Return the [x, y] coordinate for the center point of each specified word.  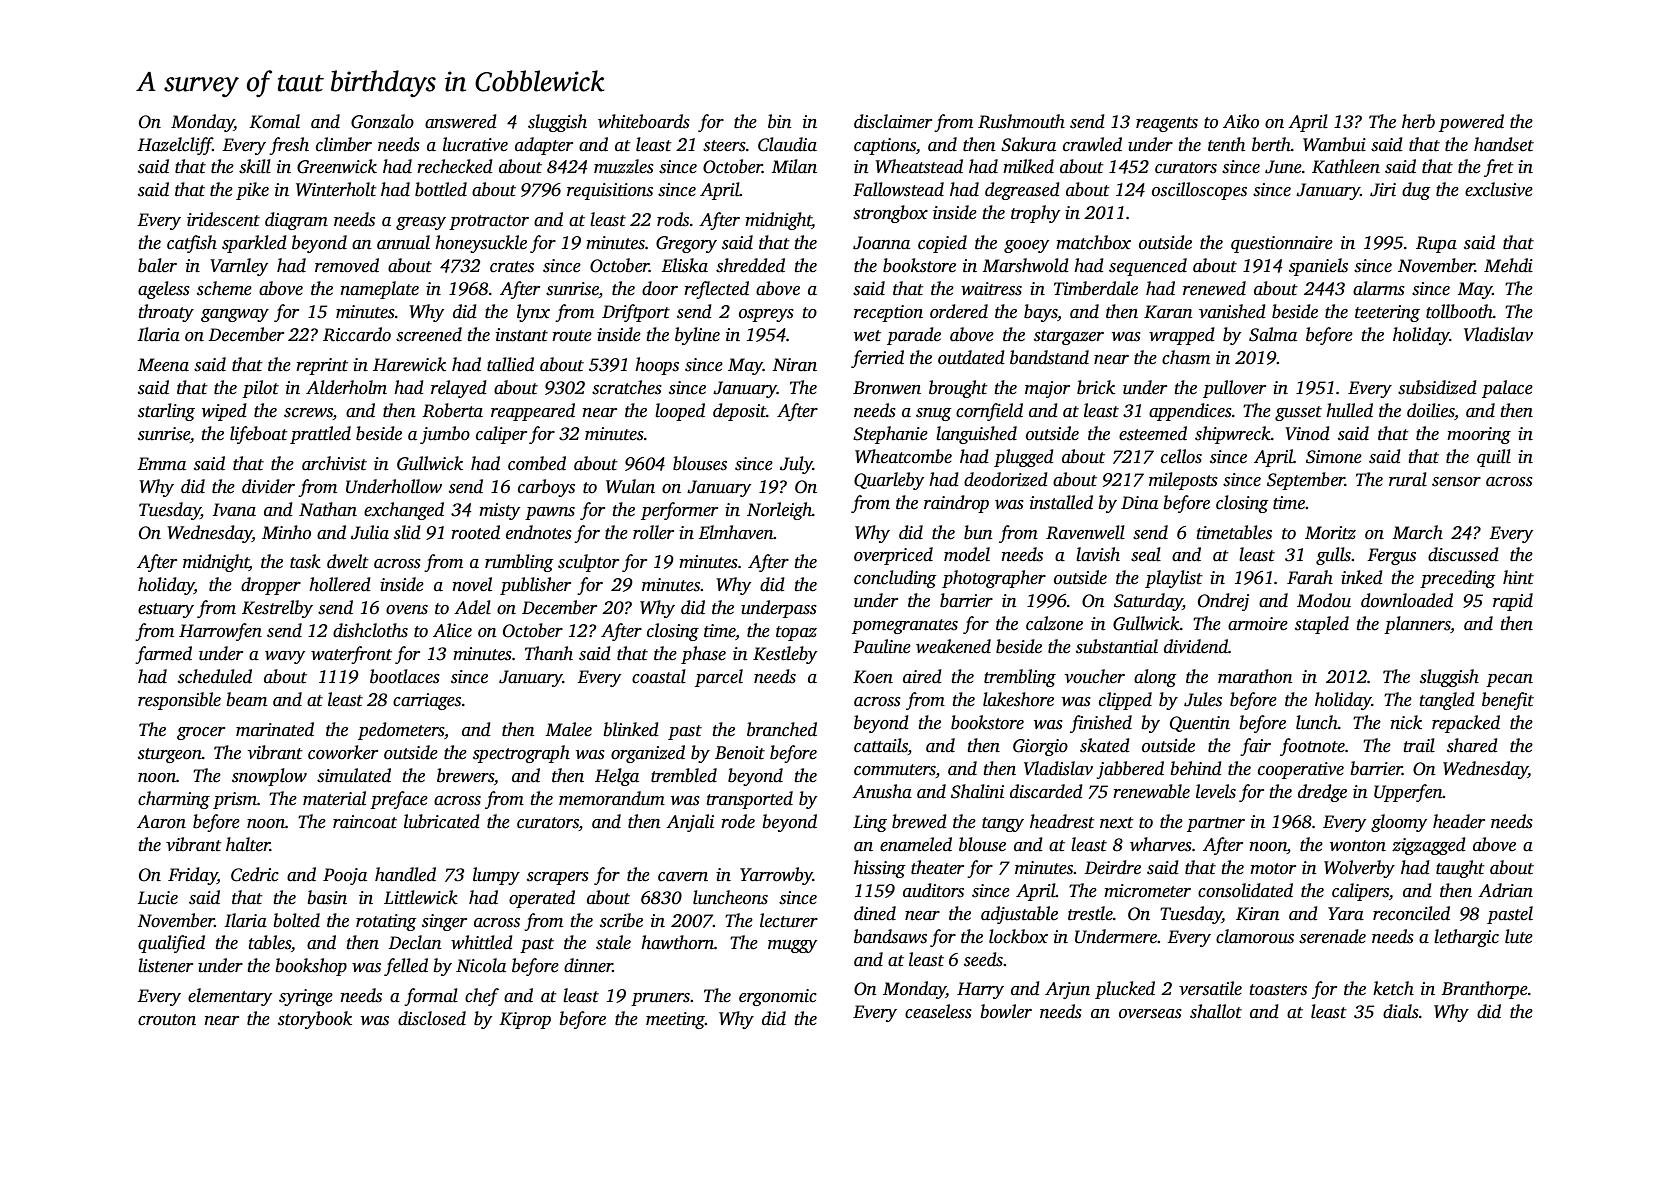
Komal [274, 121]
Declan [415, 942]
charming [174, 800]
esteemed [1153, 433]
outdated [971, 357]
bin [780, 121]
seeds [983, 959]
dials [1401, 1011]
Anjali [690, 823]
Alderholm [346, 387]
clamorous [1255, 936]
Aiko [1241, 121]
